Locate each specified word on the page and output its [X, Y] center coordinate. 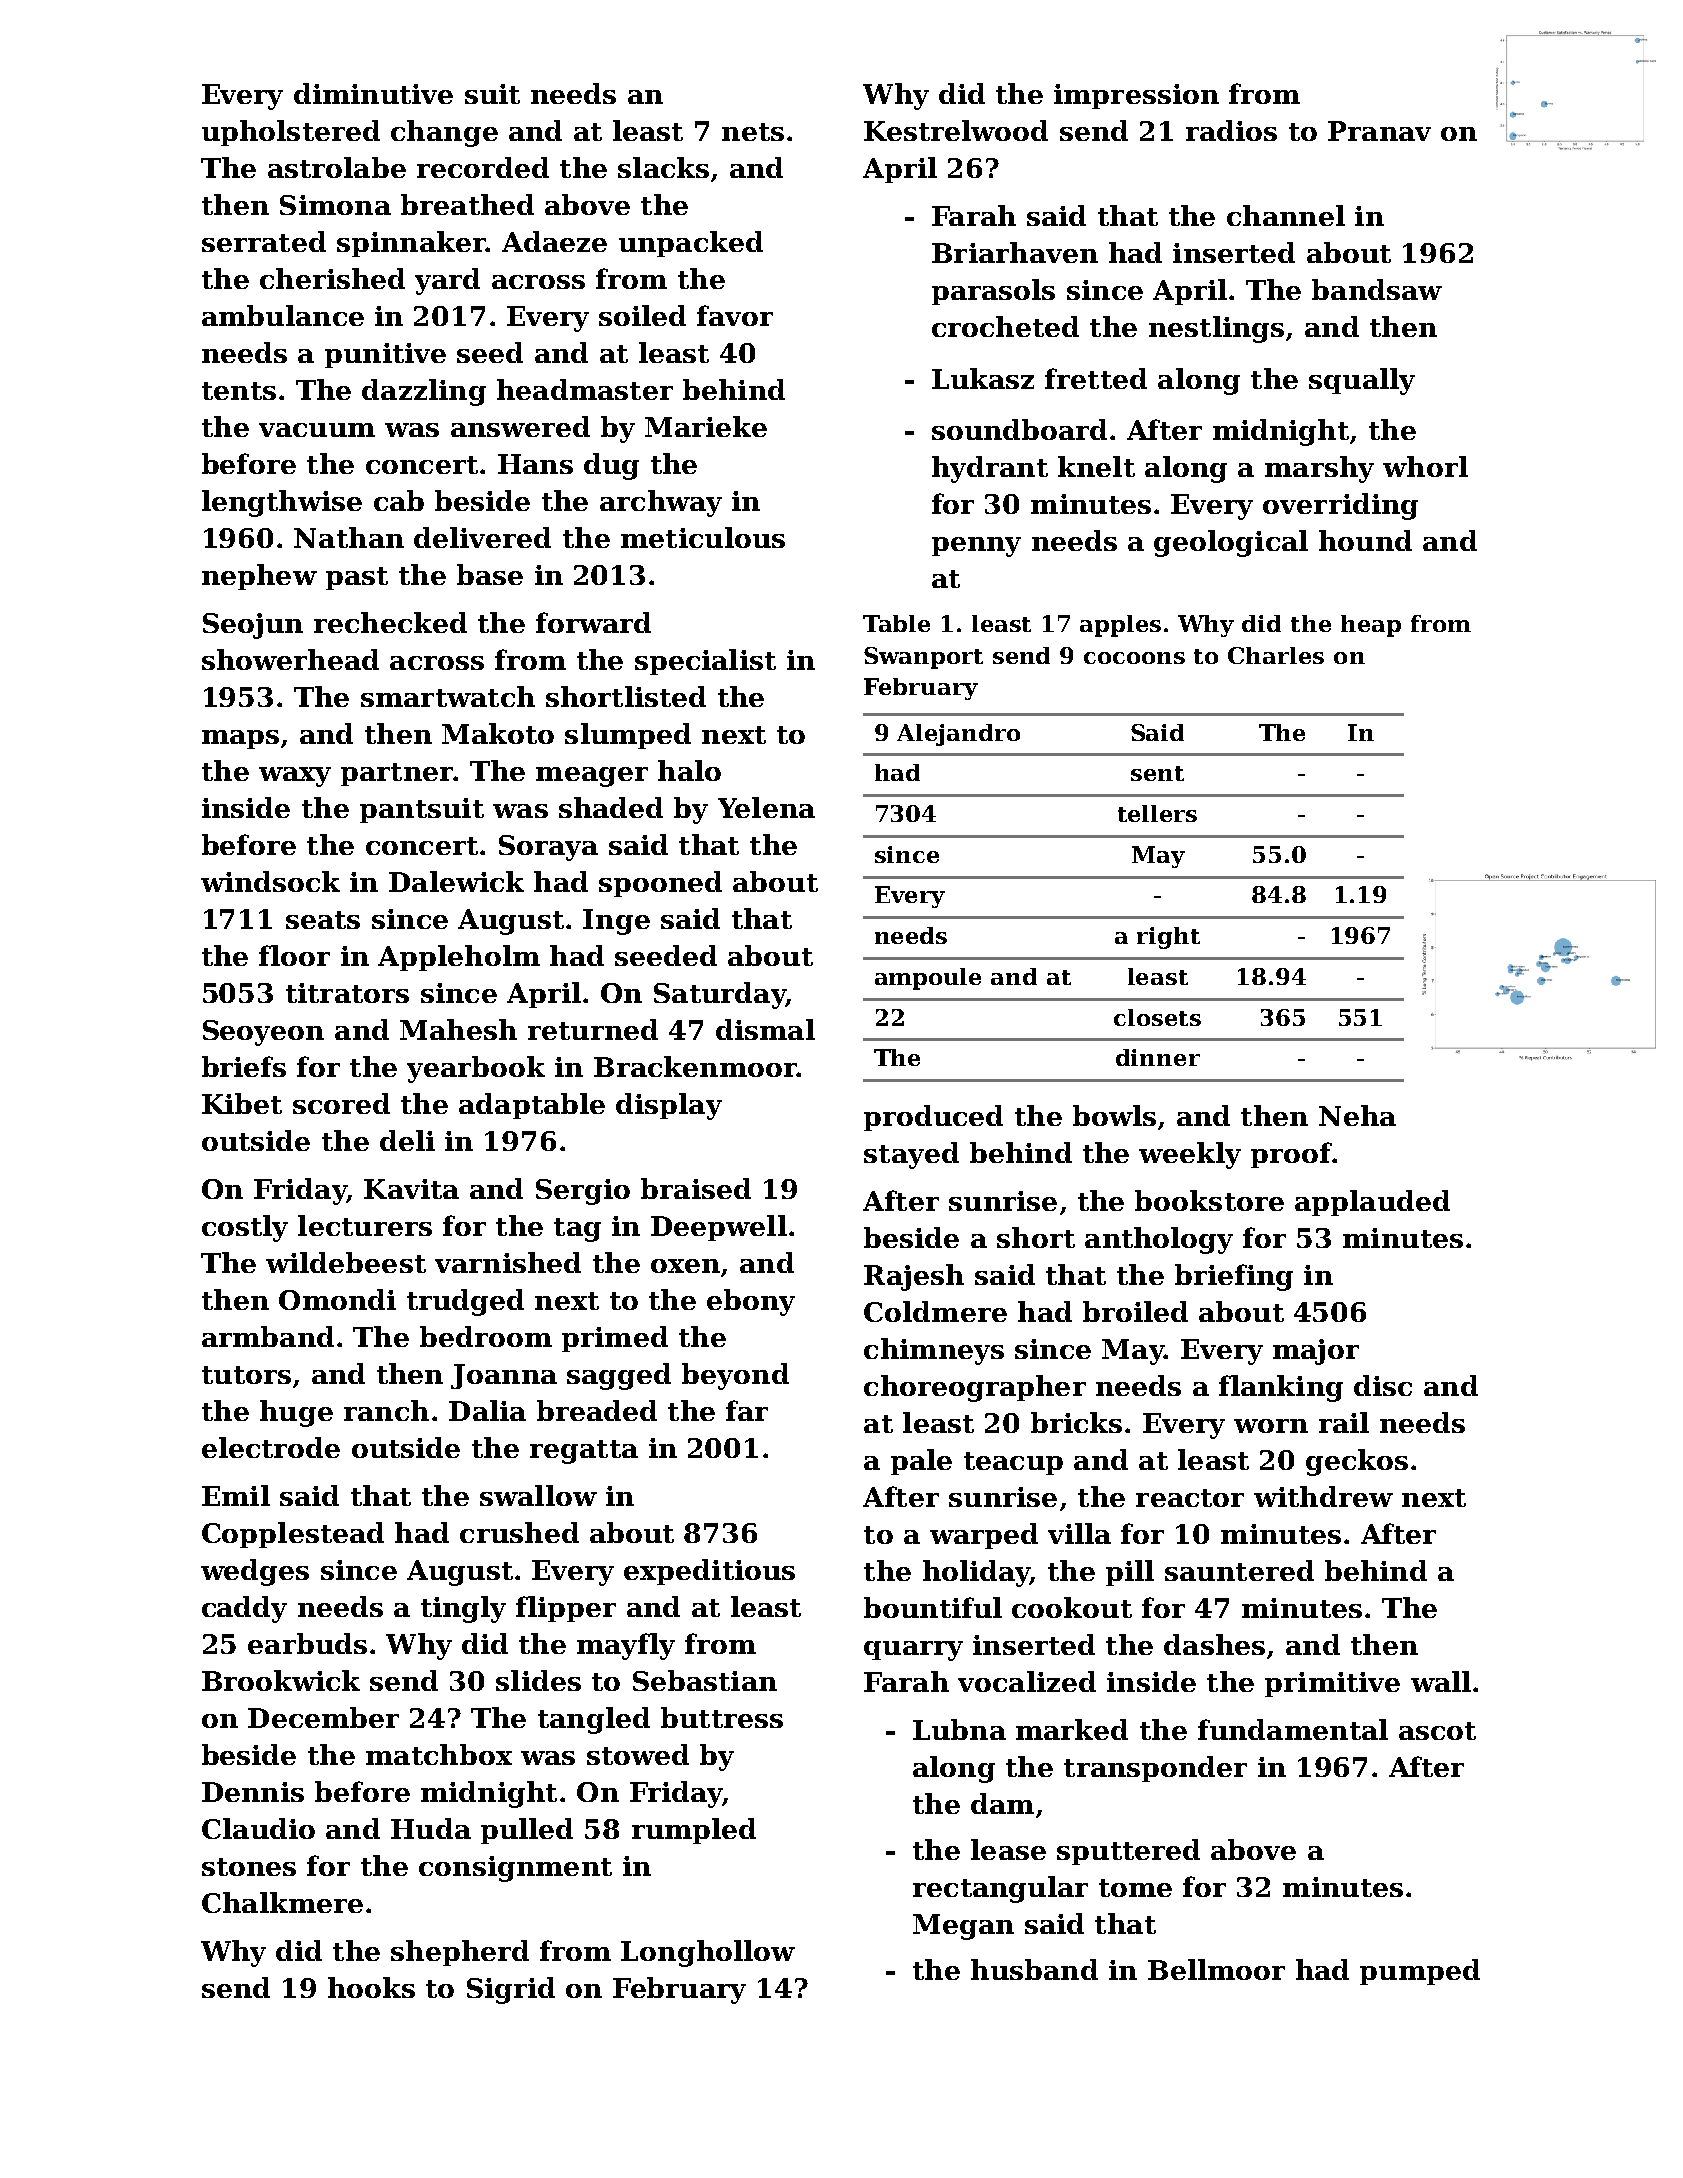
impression [1136, 96]
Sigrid [511, 1990]
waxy [295, 777]
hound [1365, 540]
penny [976, 547]
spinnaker [411, 244]
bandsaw [1377, 289]
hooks [371, 1987]
